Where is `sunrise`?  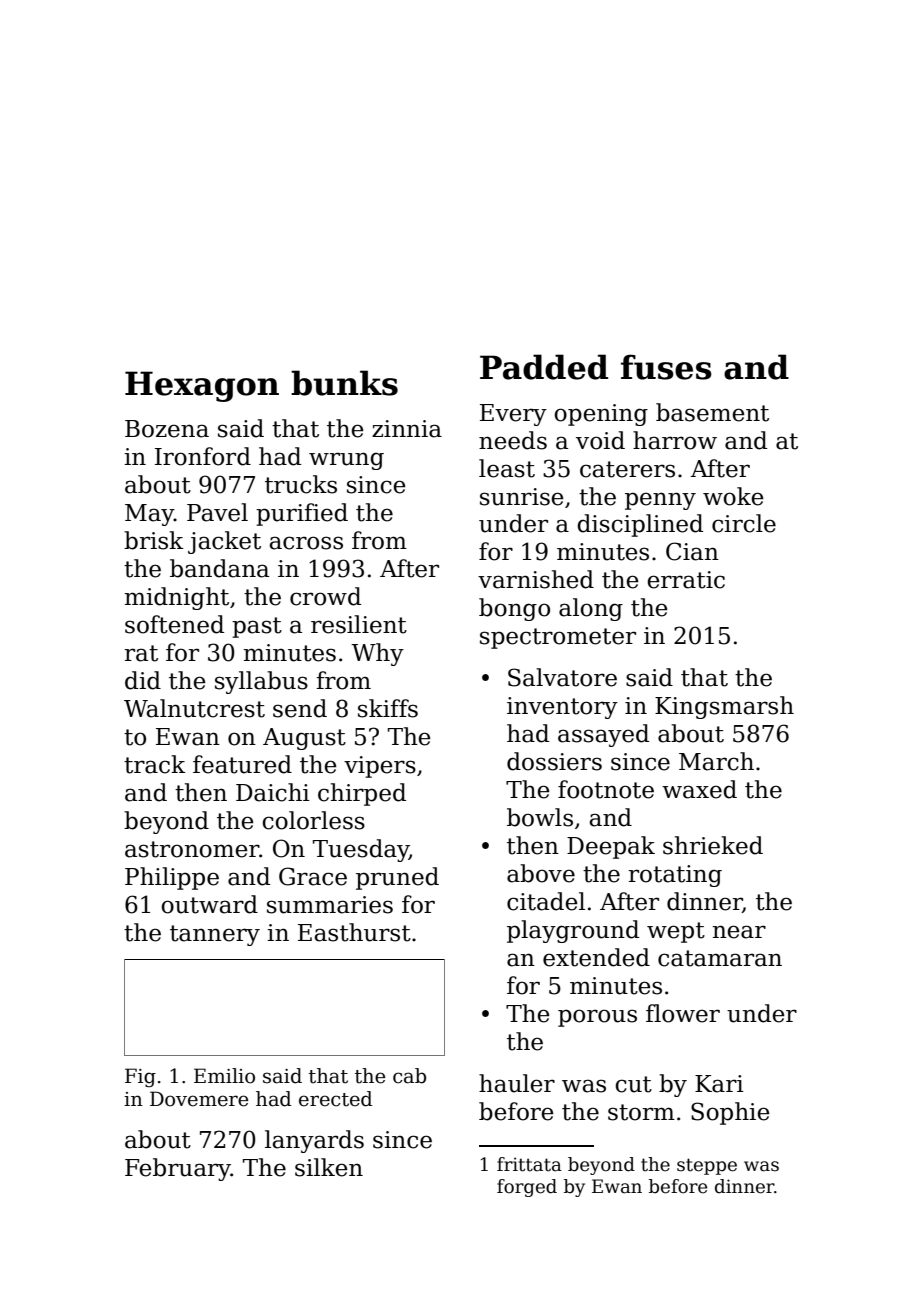 sunrise is located at coordinates (521, 497).
